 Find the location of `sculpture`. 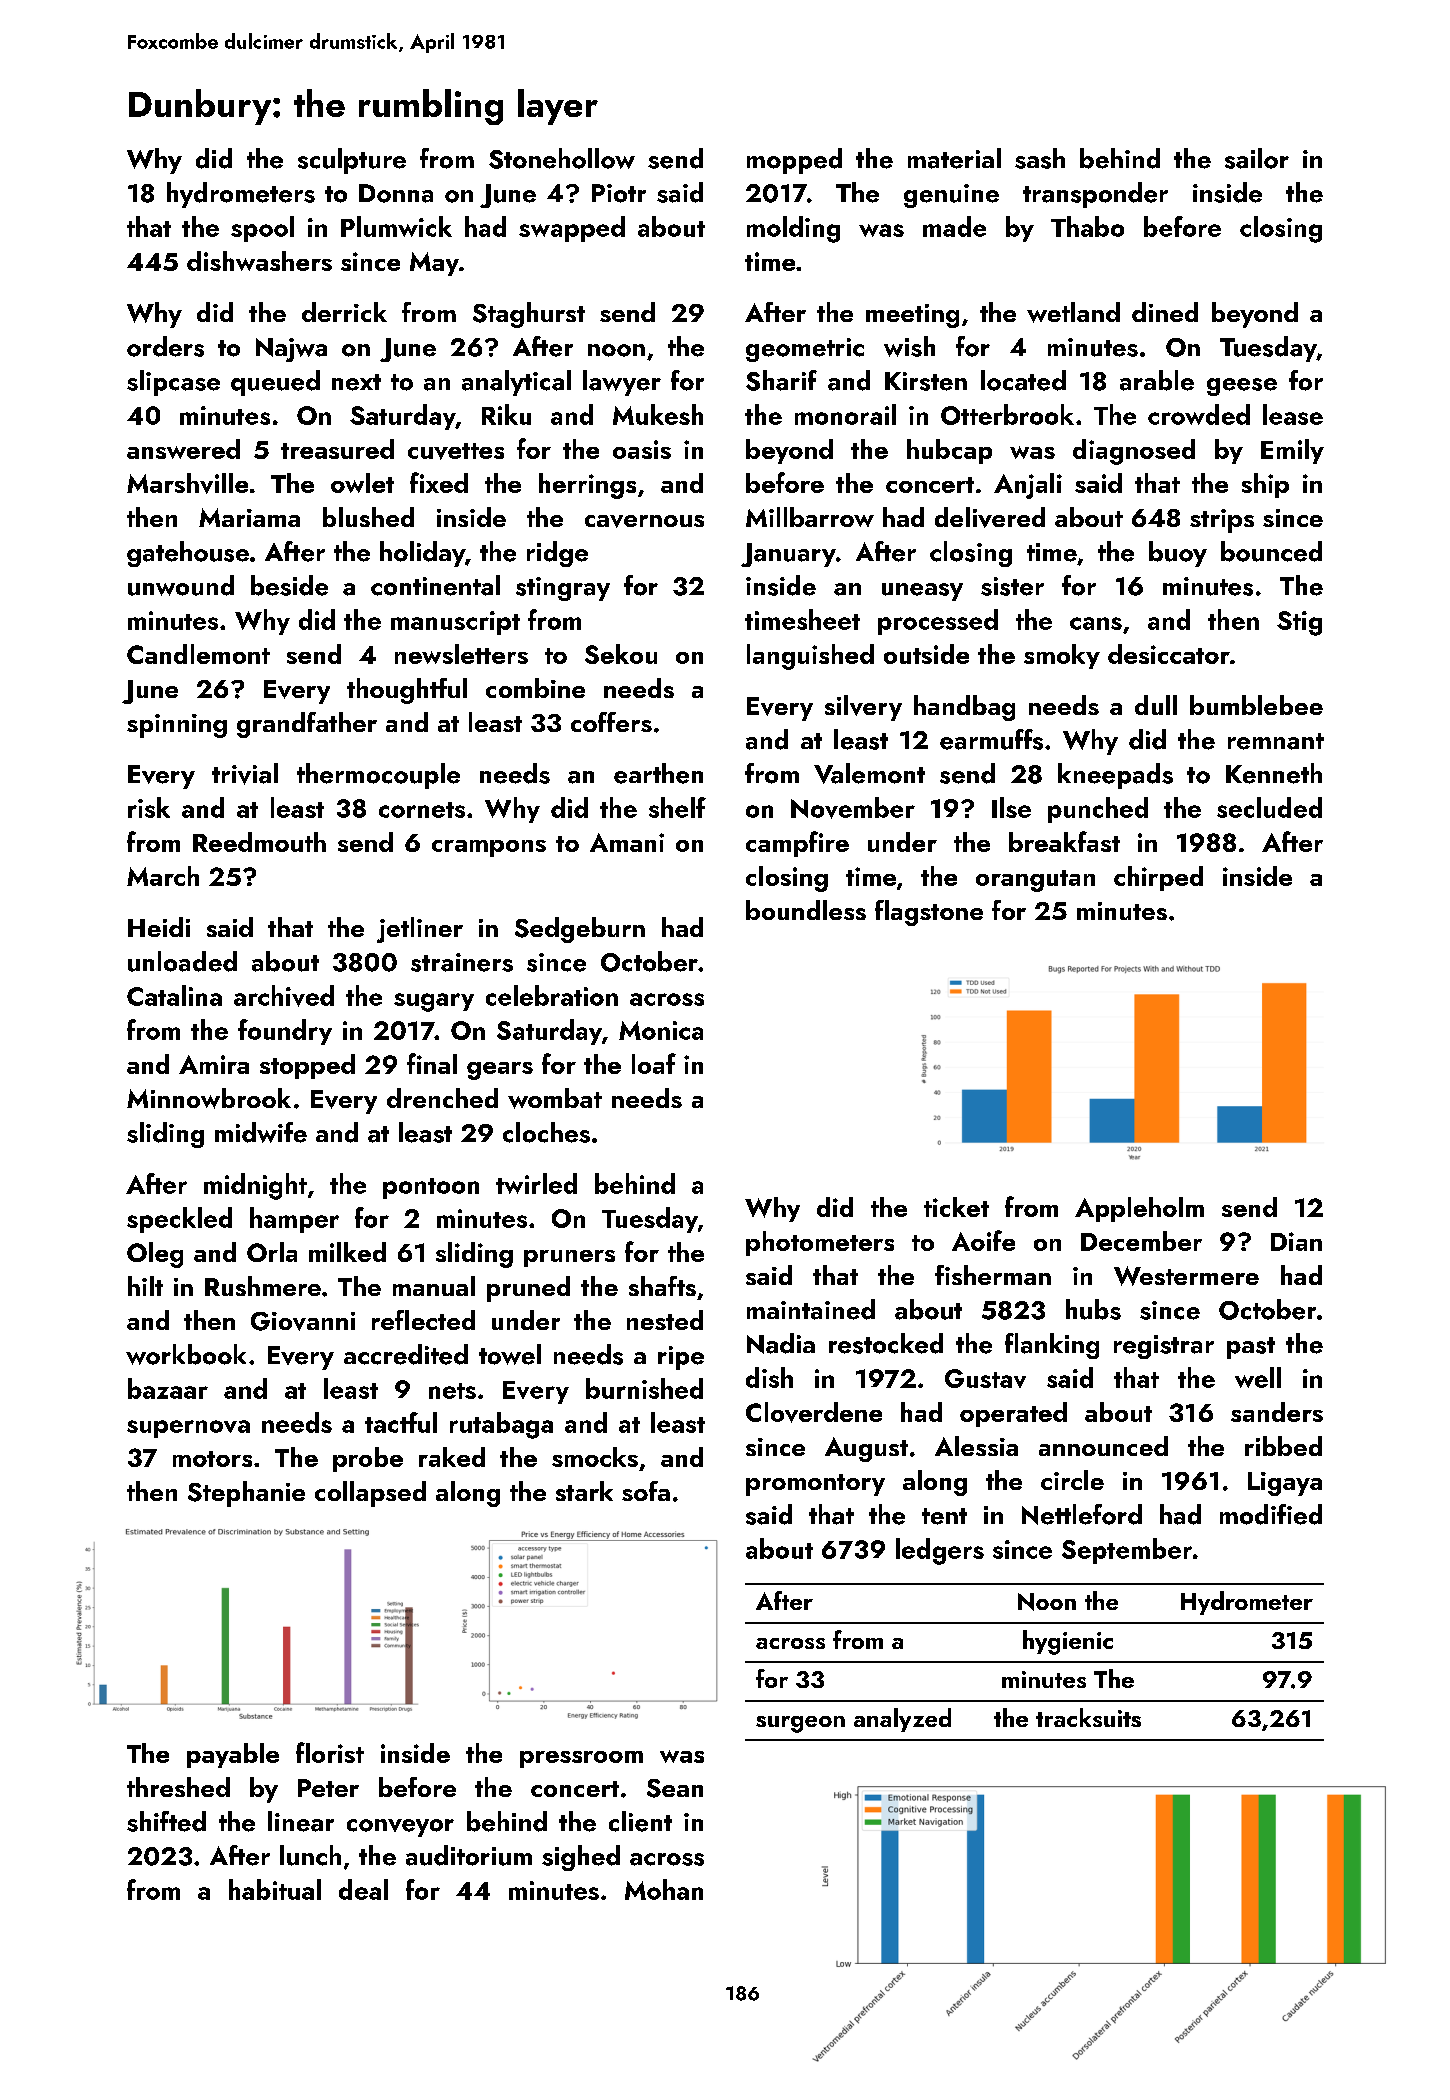

sculpture is located at coordinates (352, 161).
